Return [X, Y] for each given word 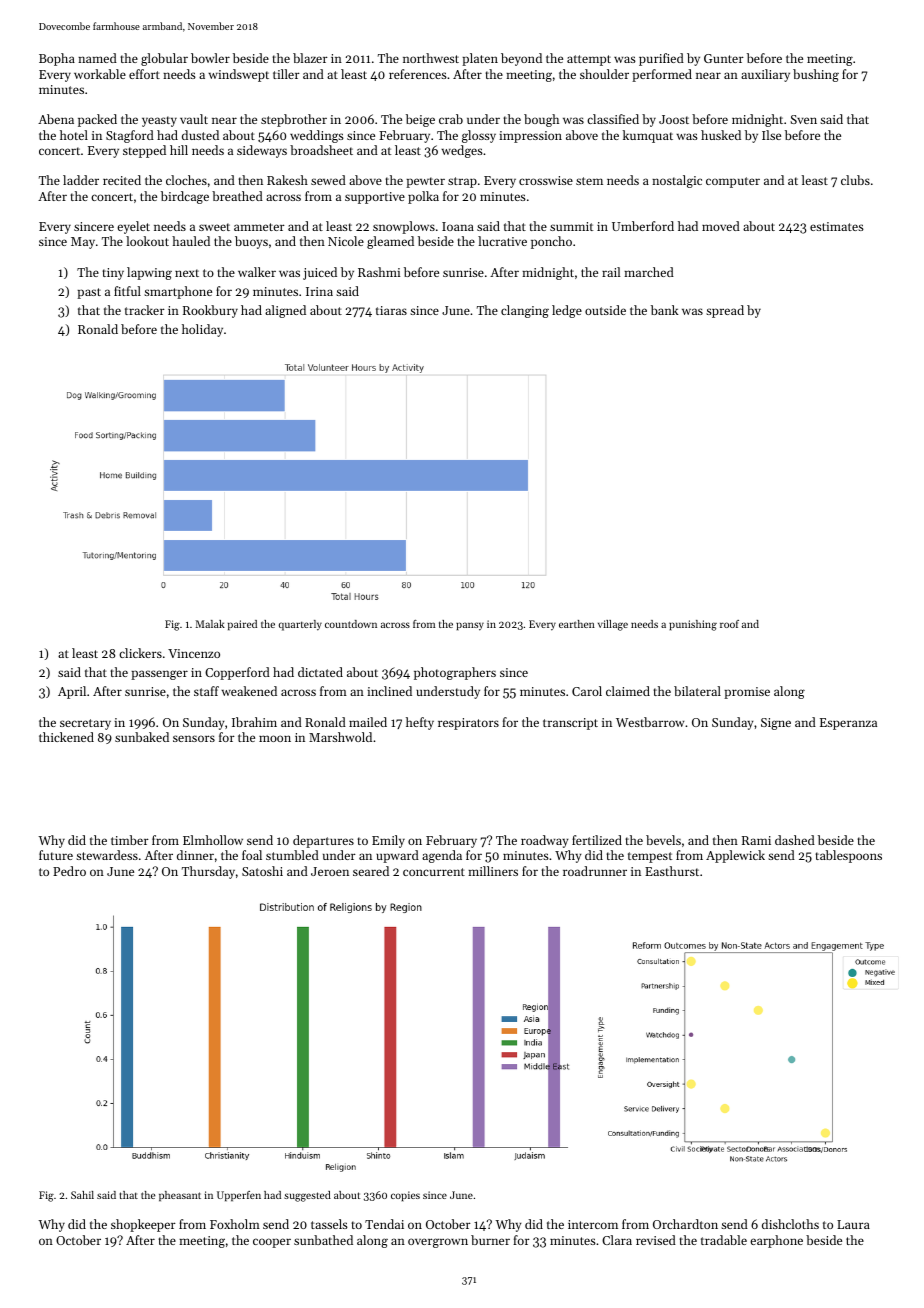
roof [729, 624]
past [89, 293]
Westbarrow [650, 722]
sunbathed [323, 1240]
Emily [388, 841]
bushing [816, 75]
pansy [470, 626]
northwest [431, 58]
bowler [210, 58]
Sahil [82, 1195]
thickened [66, 737]
